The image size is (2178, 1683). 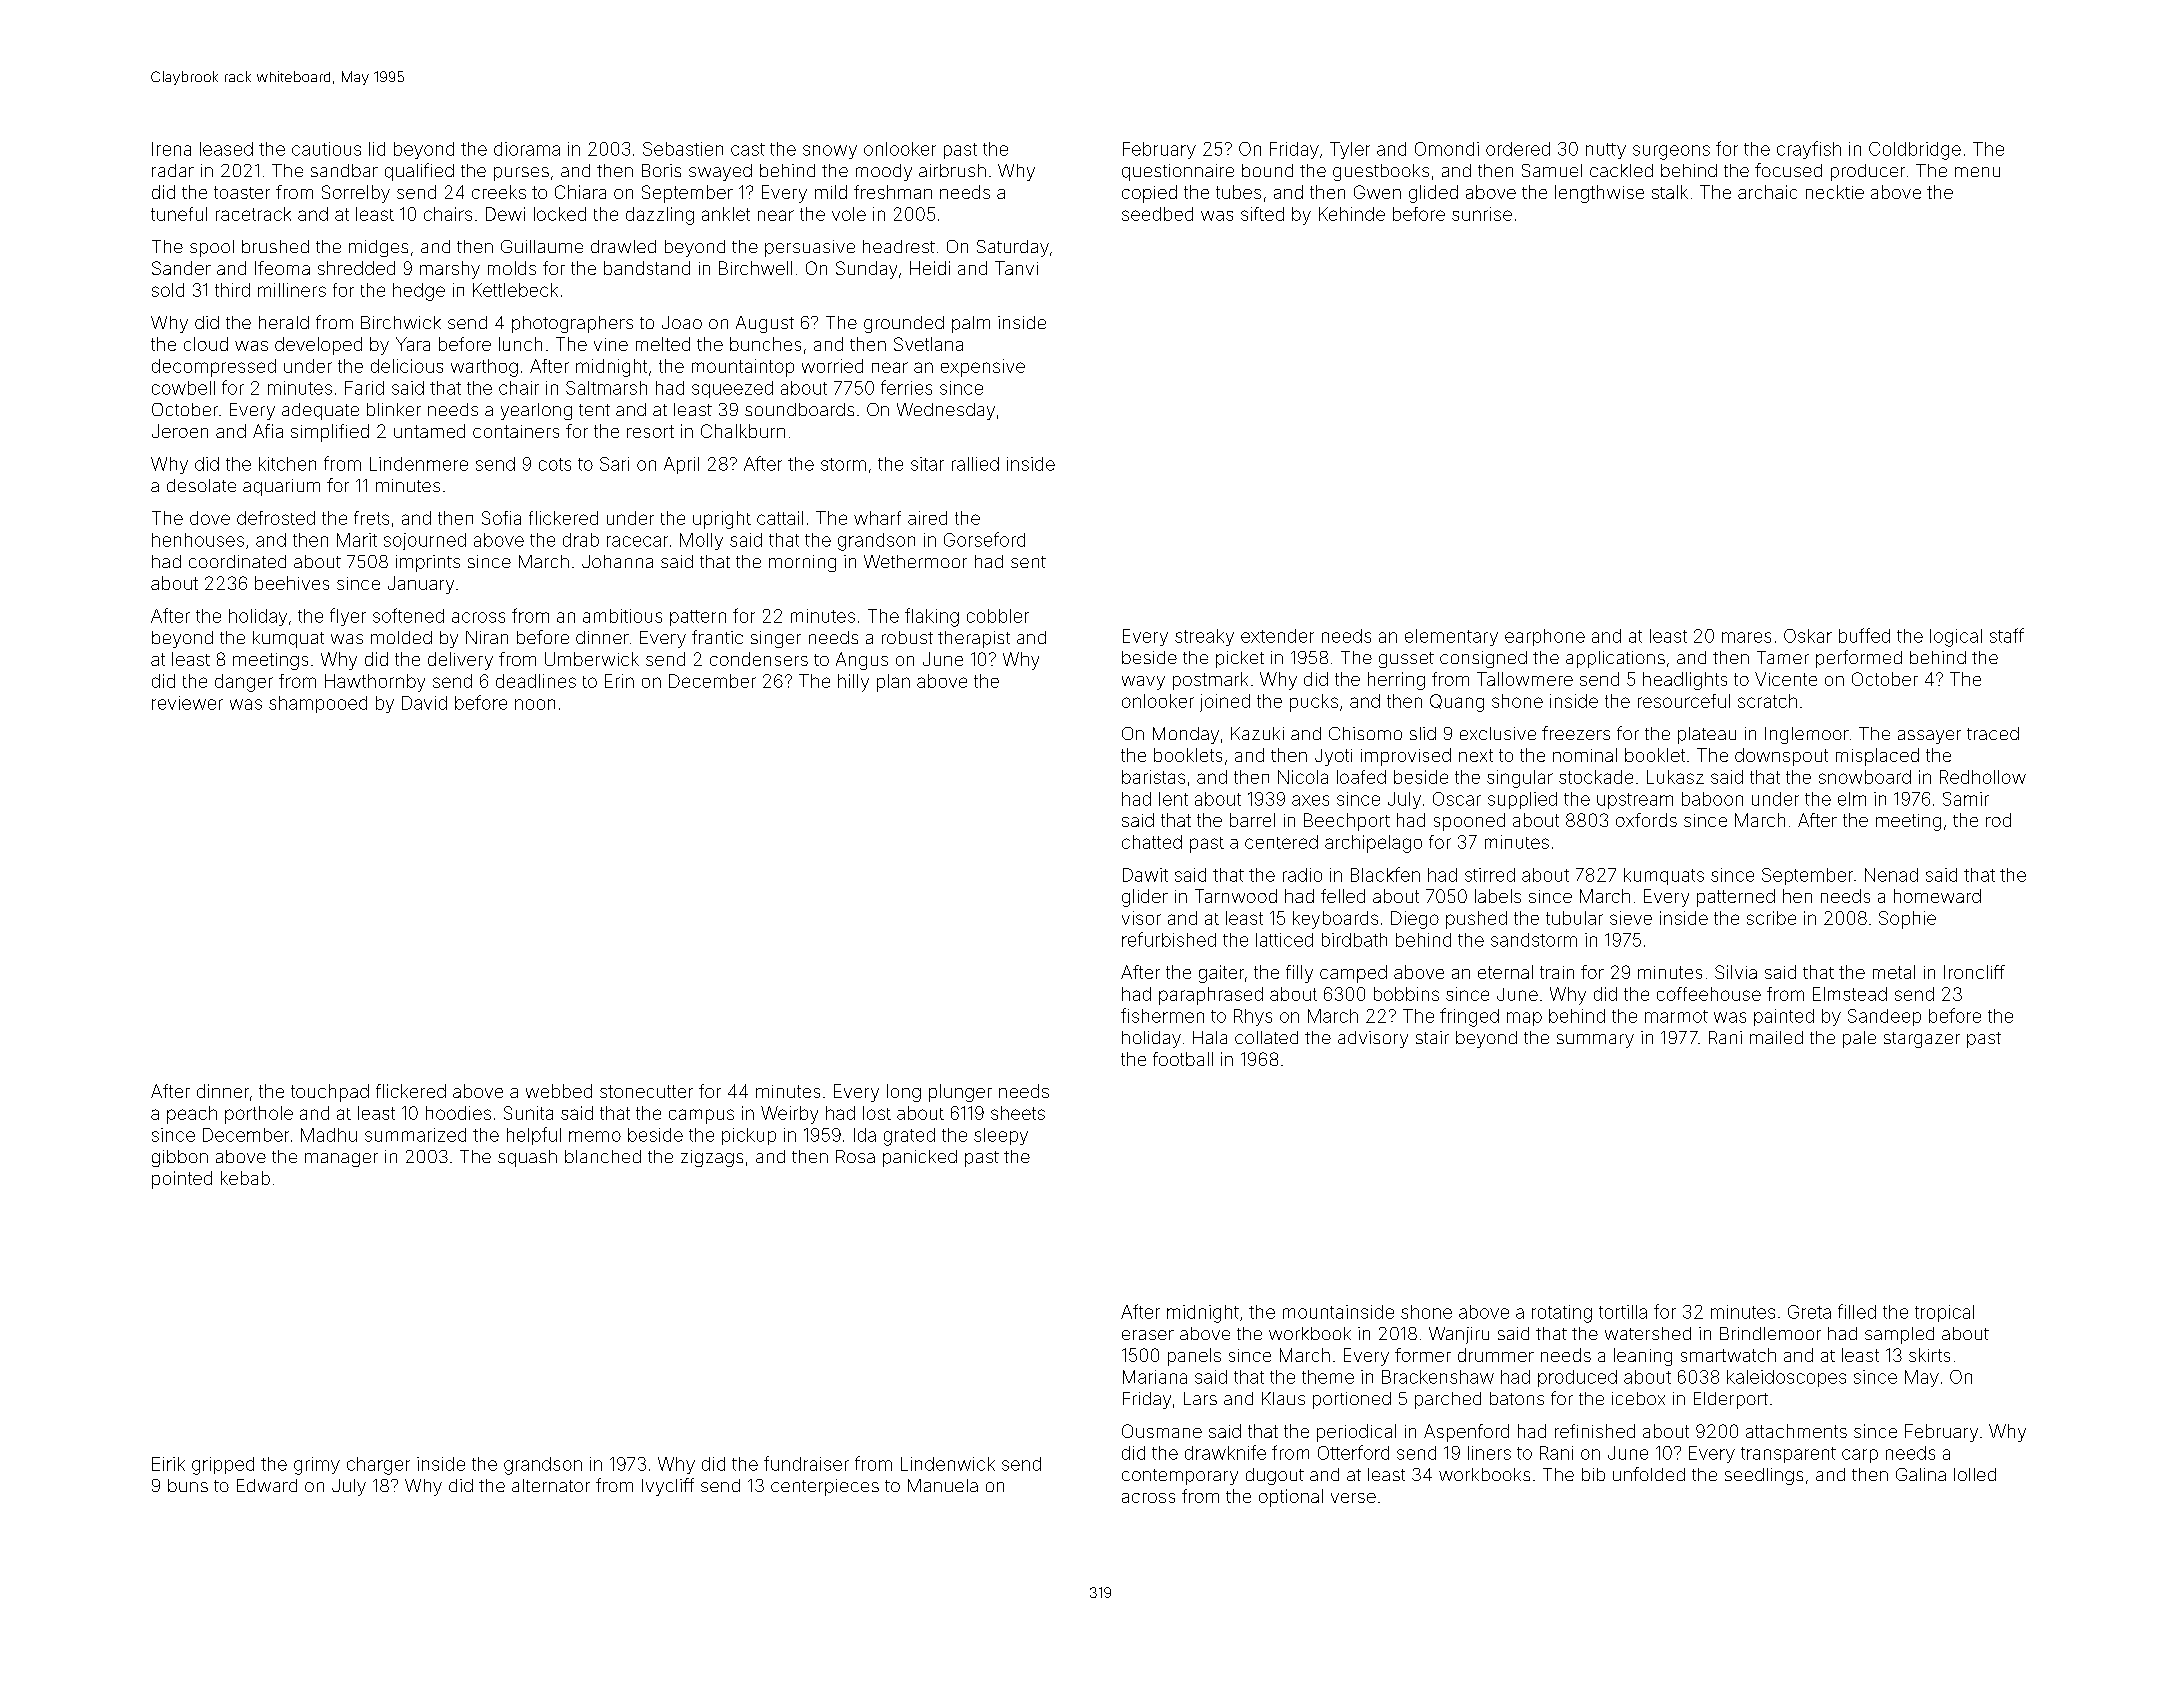 What do you see at coordinates (1001, 1136) in the screenshot?
I see `sleepy` at bounding box center [1001, 1136].
